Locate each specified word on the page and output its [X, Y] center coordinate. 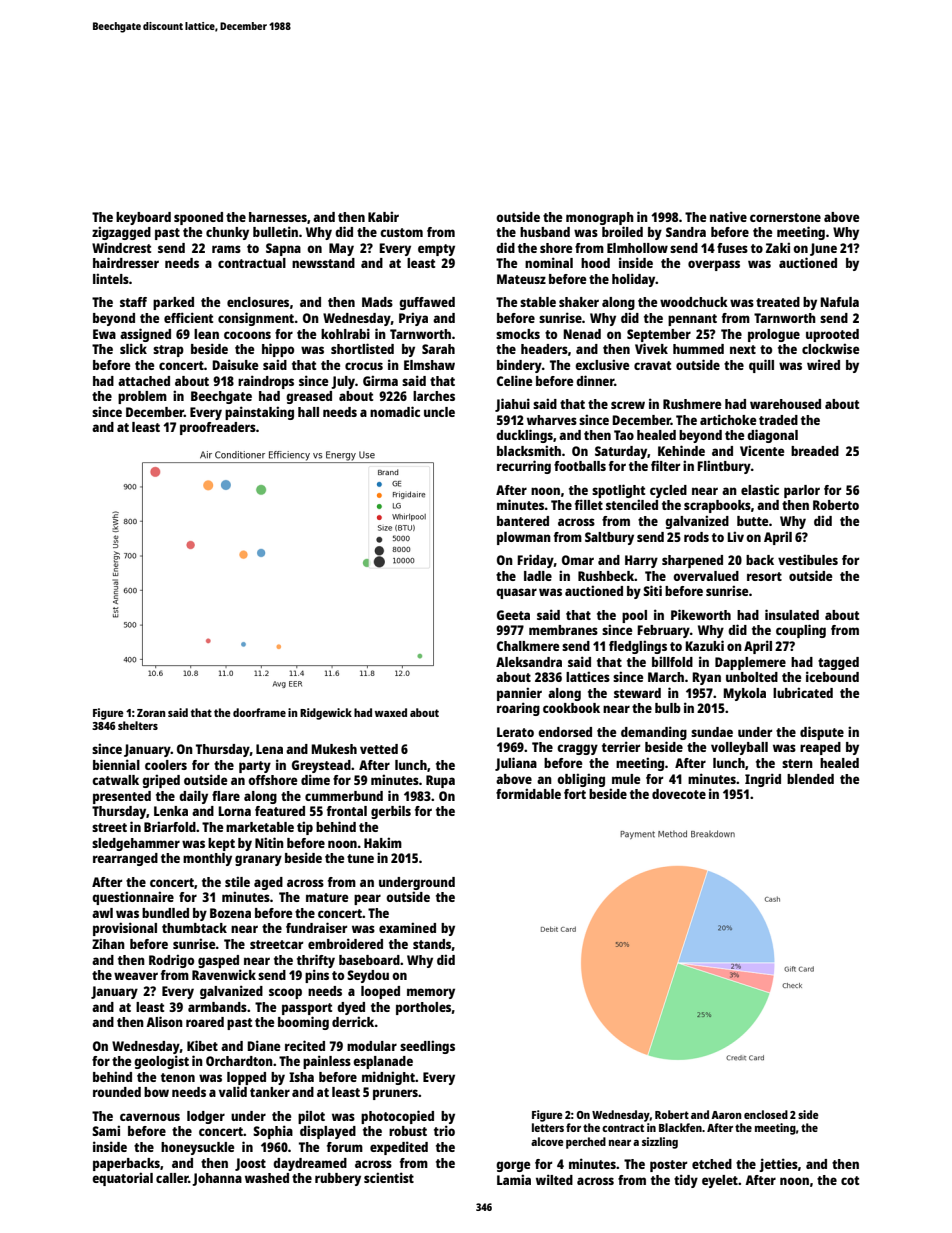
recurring [524, 467]
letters [548, 1127]
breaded [815, 451]
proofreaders [218, 428]
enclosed [766, 1114]
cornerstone [785, 217]
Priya [413, 319]
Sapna [283, 249]
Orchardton [239, 1061]
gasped [218, 961]
